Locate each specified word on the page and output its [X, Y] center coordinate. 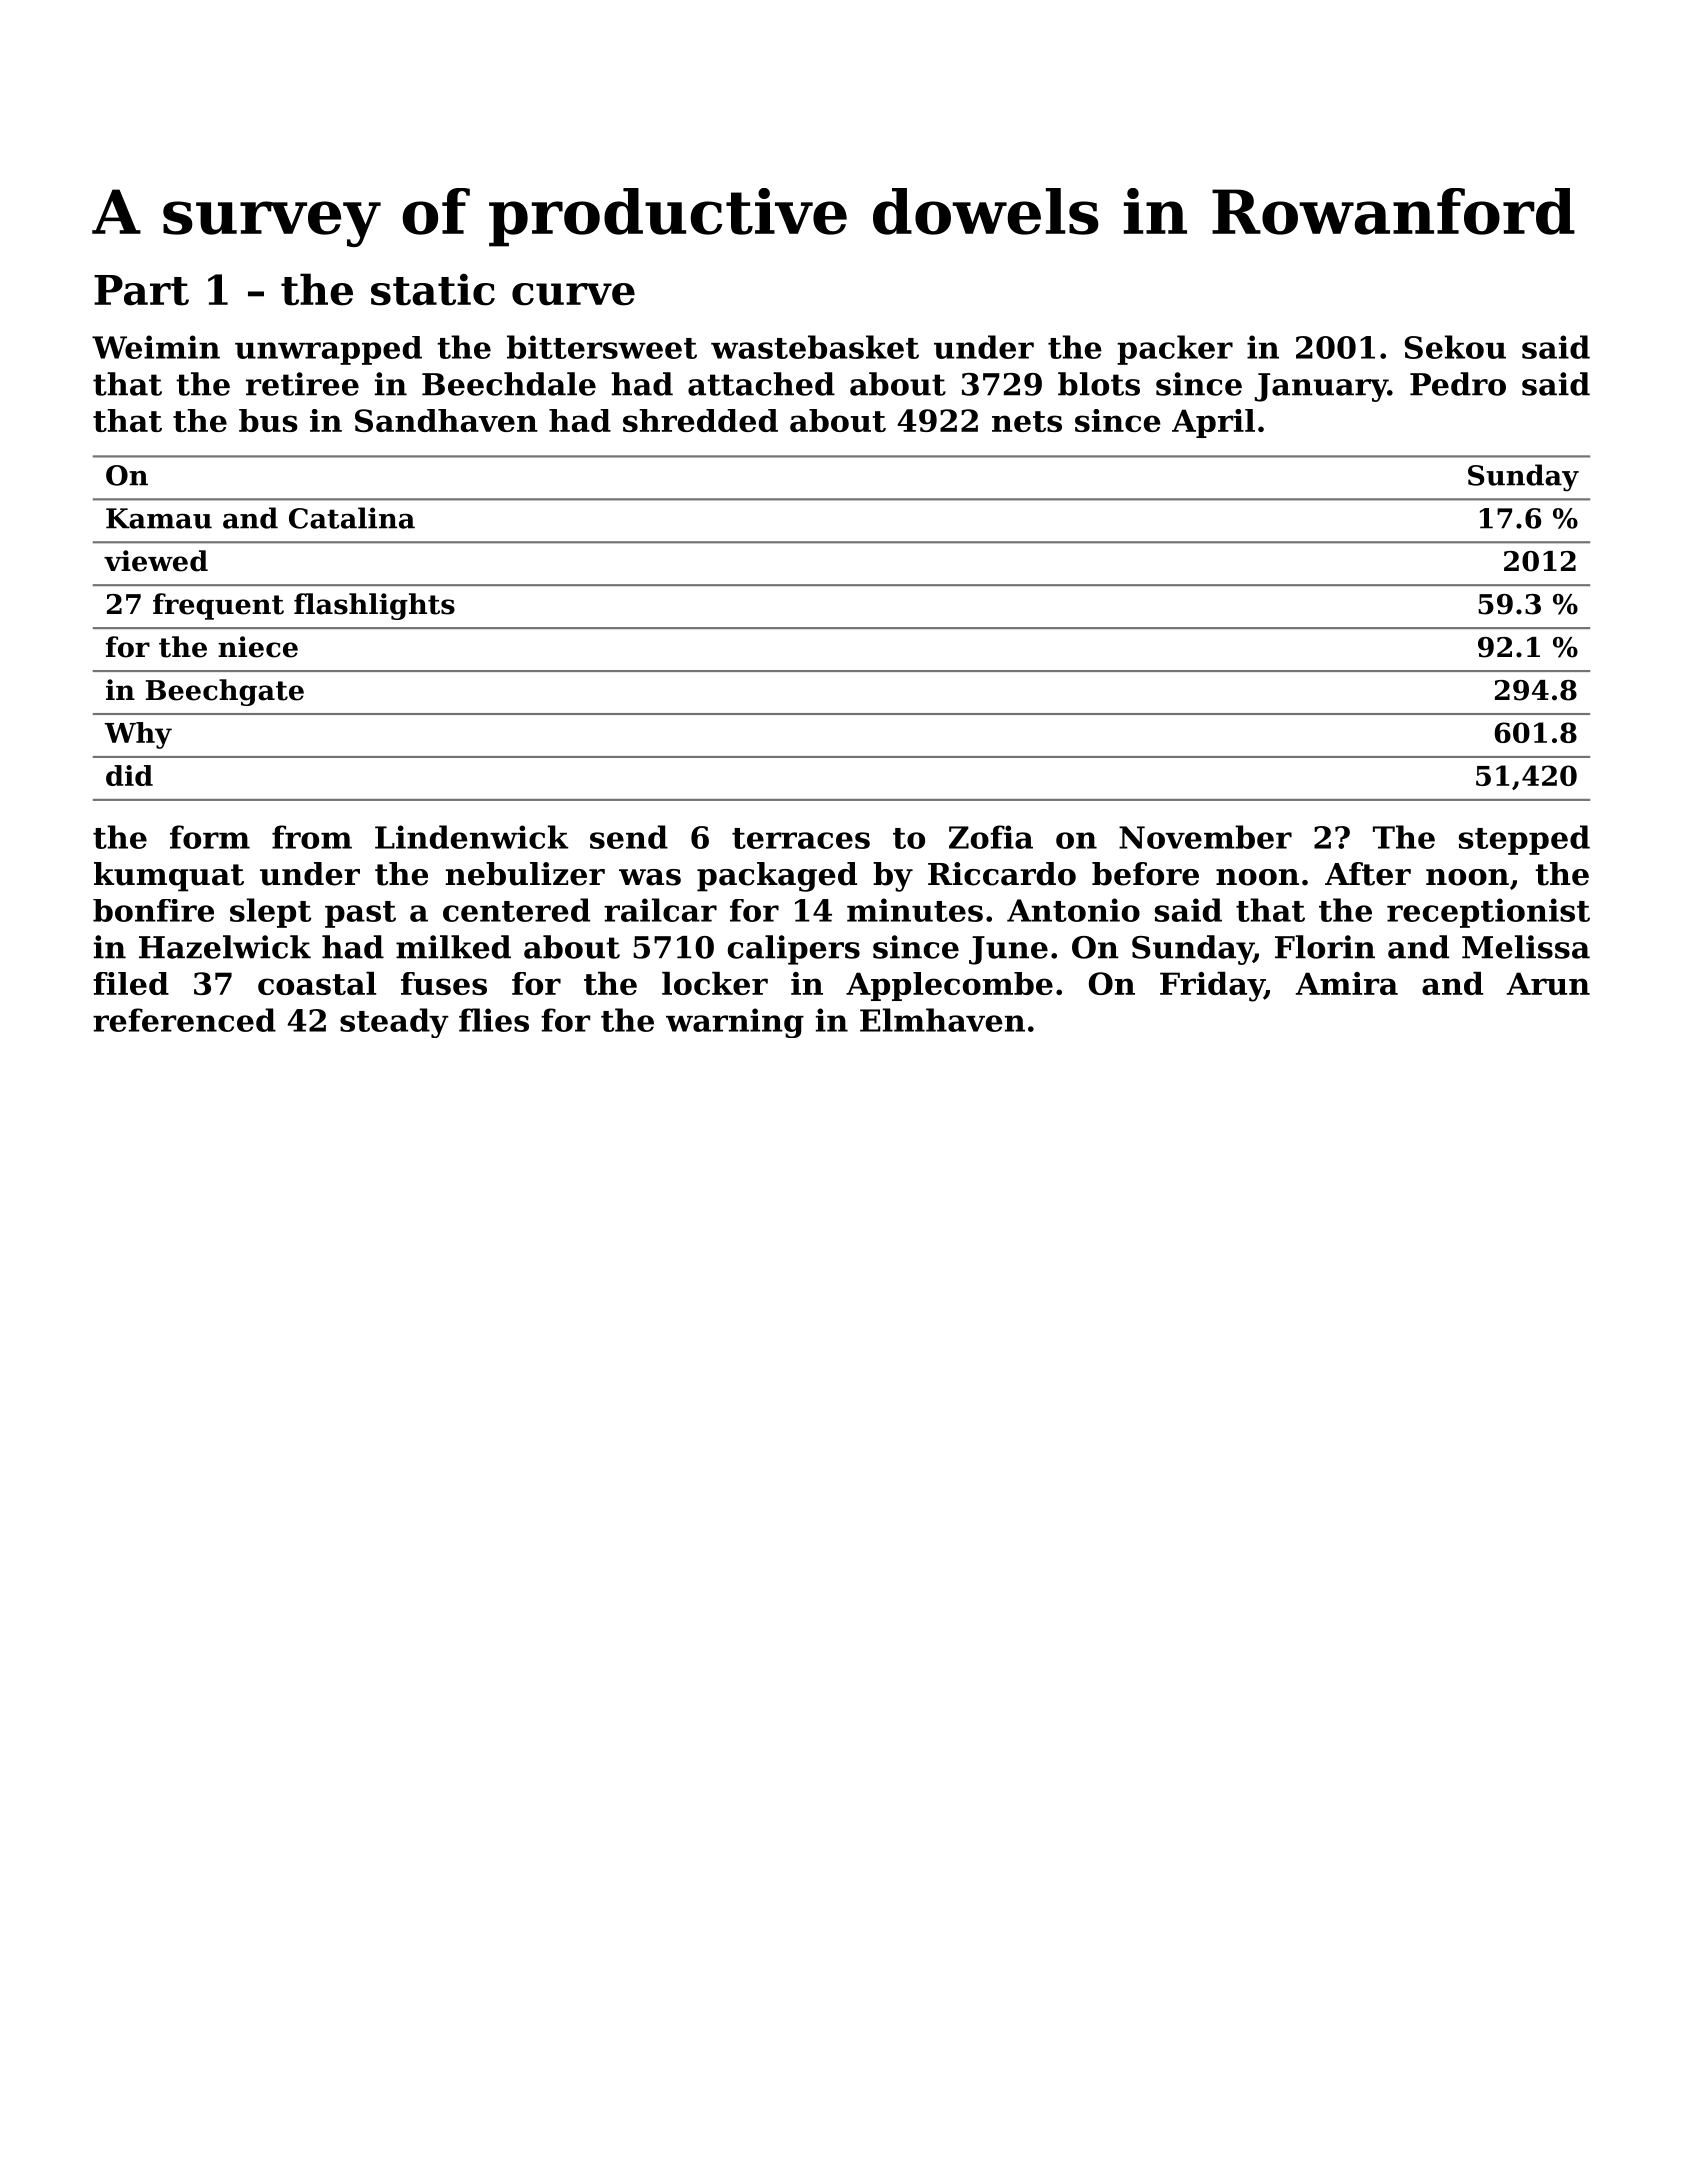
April [1213, 423]
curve [573, 294]
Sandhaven [446, 420]
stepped [1524, 840]
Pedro [1458, 384]
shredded [700, 420]
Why [138, 735]
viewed [156, 561]
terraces [801, 838]
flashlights [374, 606]
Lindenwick [471, 837]
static [433, 290]
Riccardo [1002, 874]
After [1368, 874]
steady [394, 1023]
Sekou [1455, 347]
